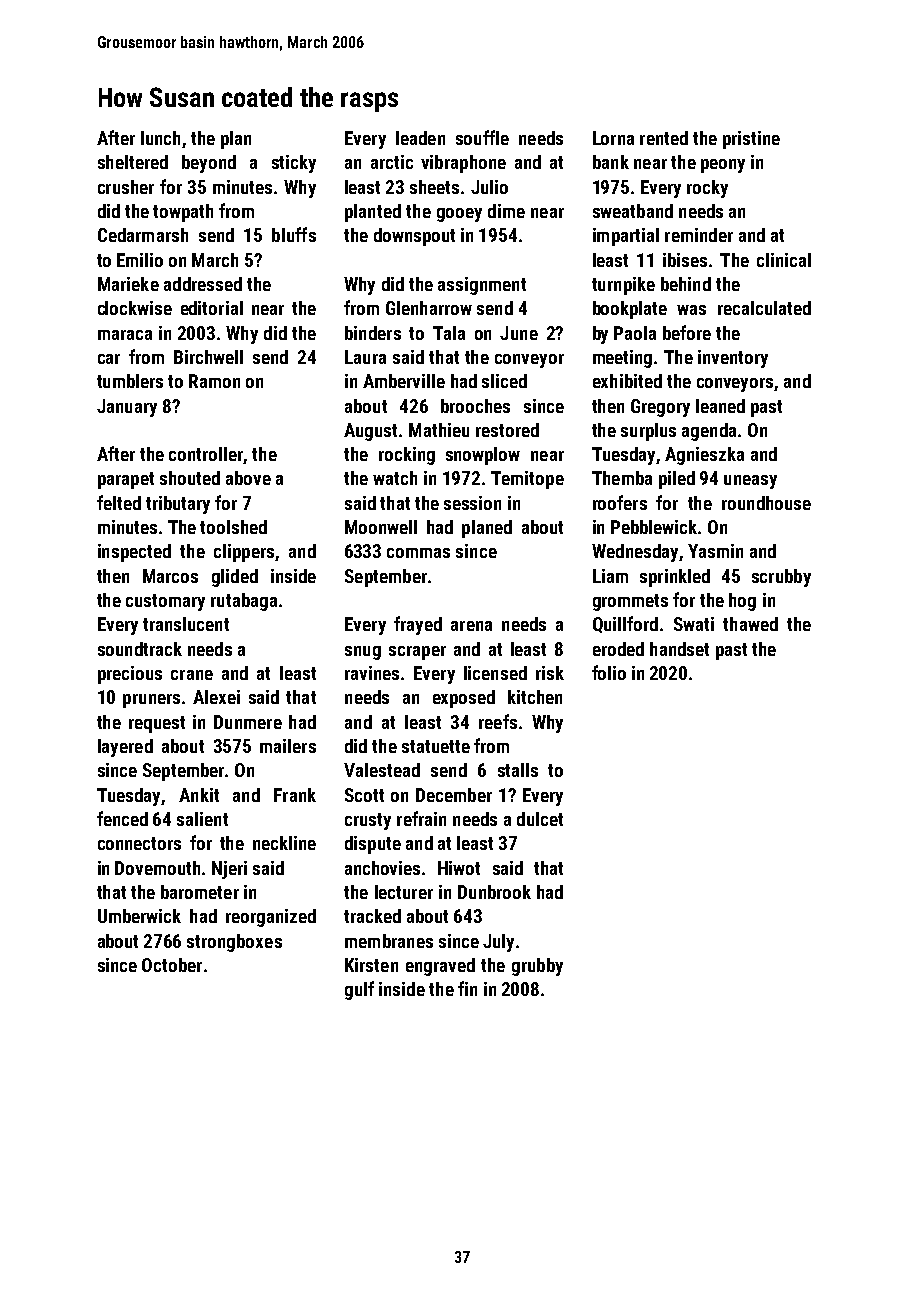 The width and height of the screenshot is (908, 1316). Describe the element at coordinates (160, 138) in the screenshot. I see `lunch` at that location.
